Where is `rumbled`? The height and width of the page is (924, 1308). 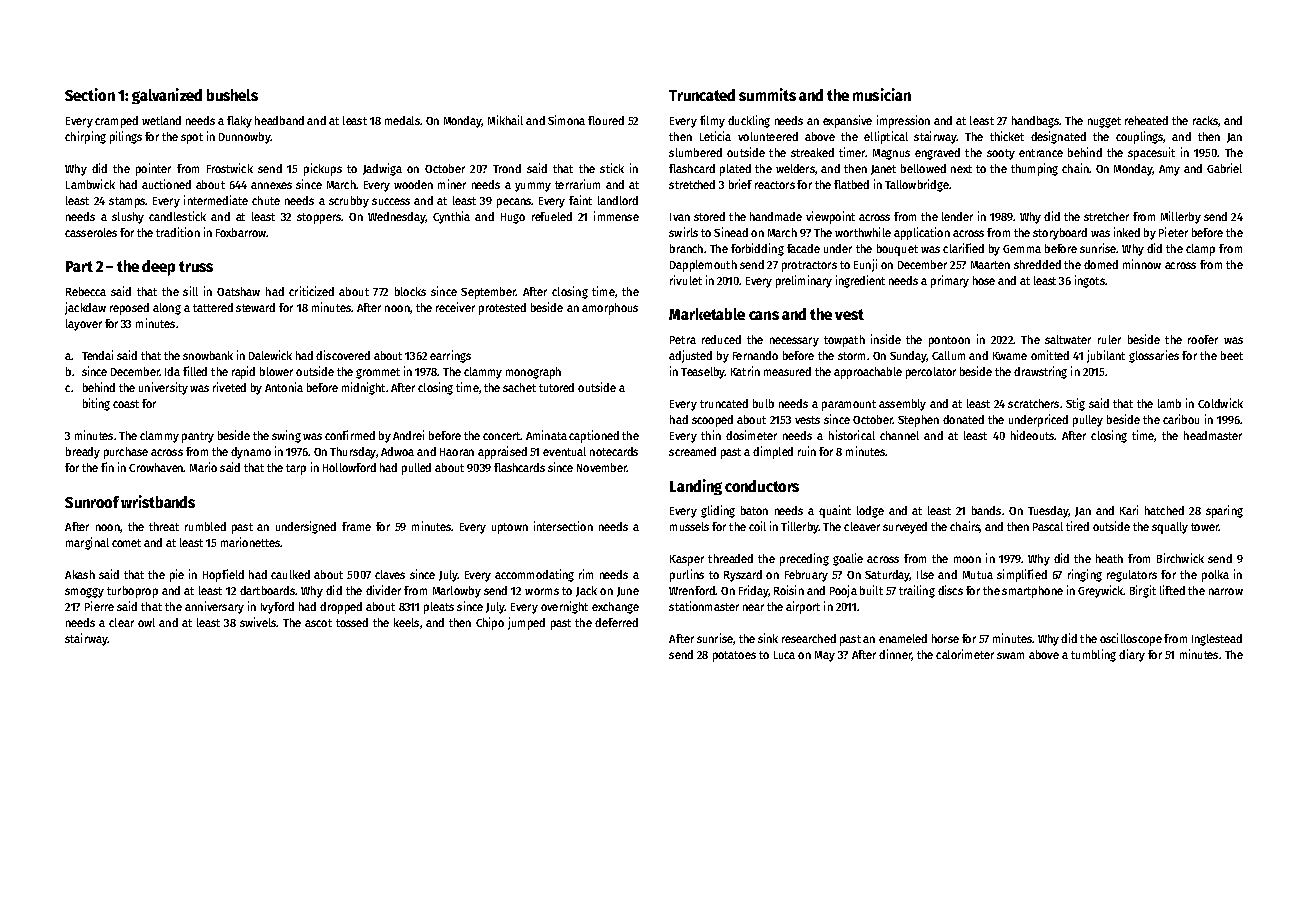 rumbled is located at coordinates (205, 526).
